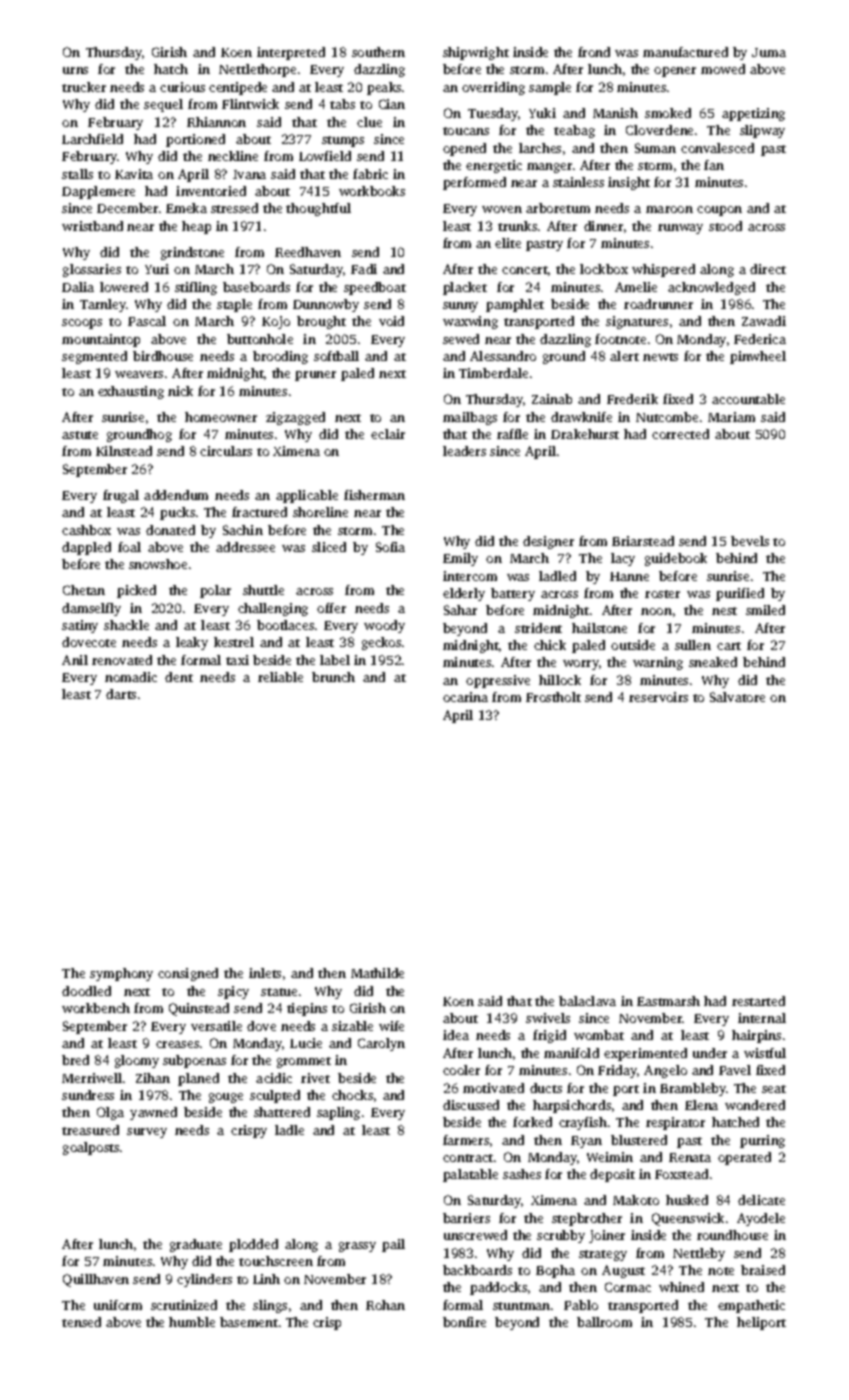  I want to click on battery, so click(513, 594).
